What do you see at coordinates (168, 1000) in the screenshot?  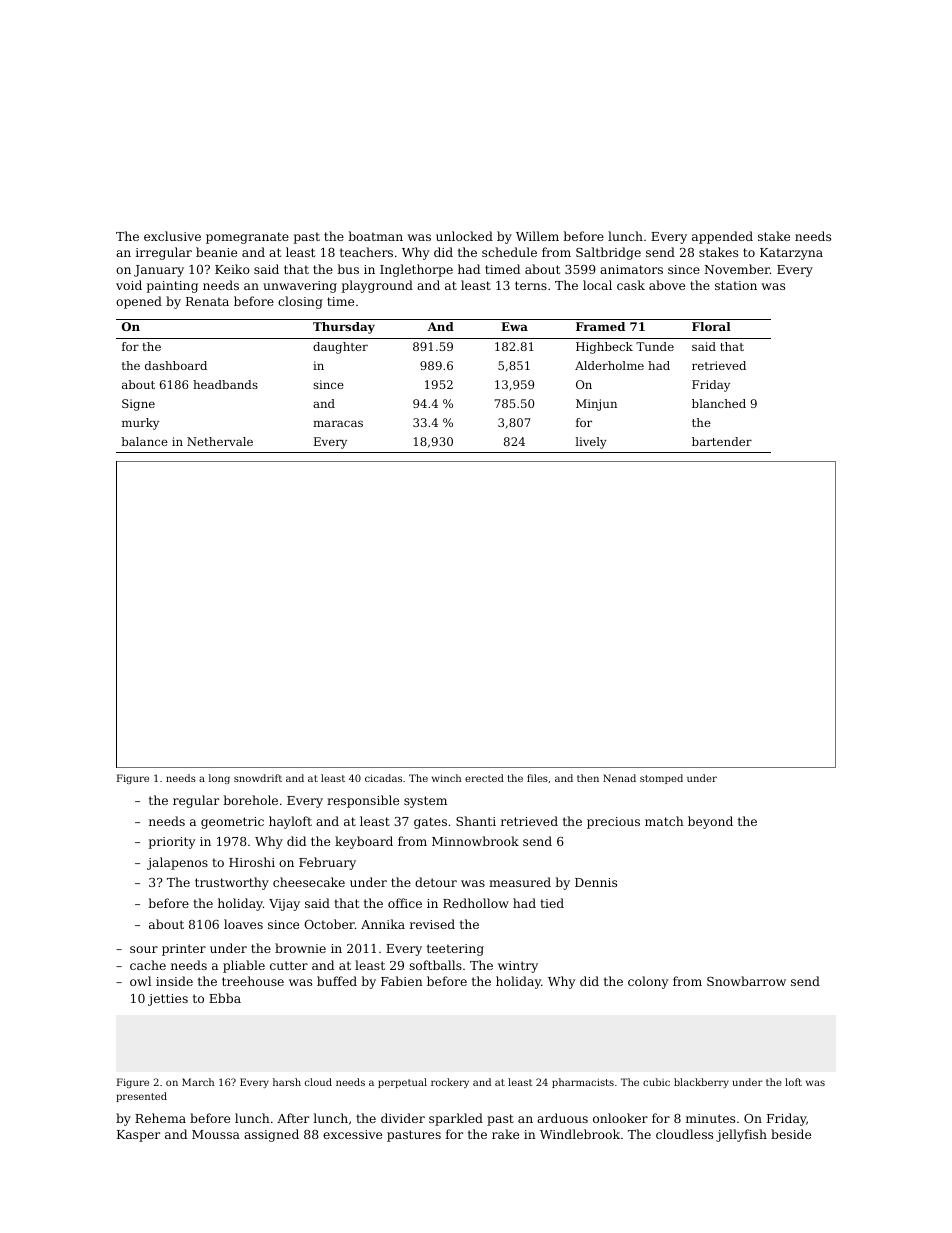 I see `jetties` at bounding box center [168, 1000].
